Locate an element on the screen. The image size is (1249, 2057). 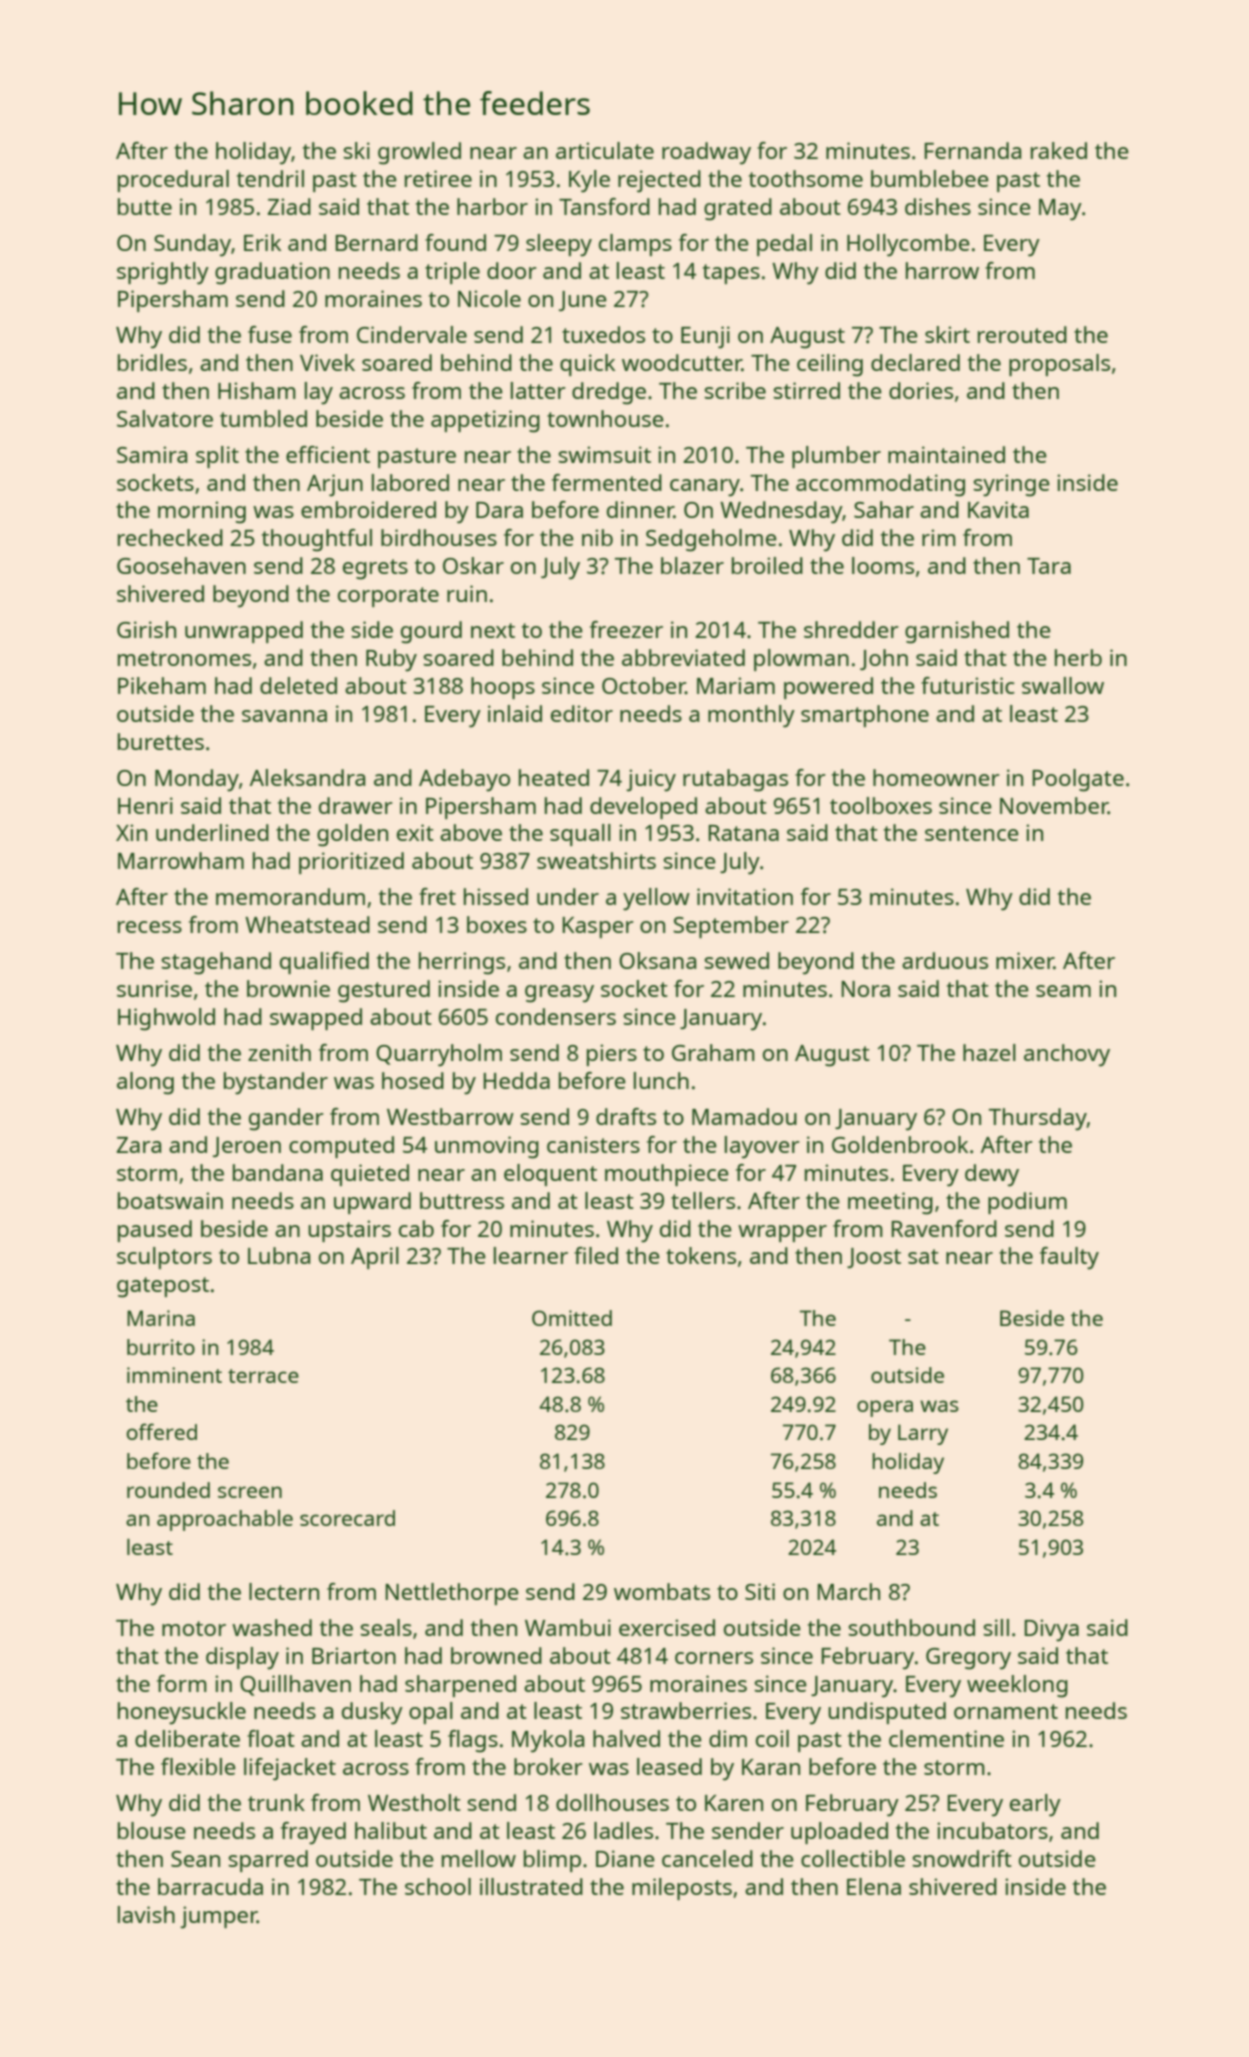
dories is located at coordinates (921, 390).
